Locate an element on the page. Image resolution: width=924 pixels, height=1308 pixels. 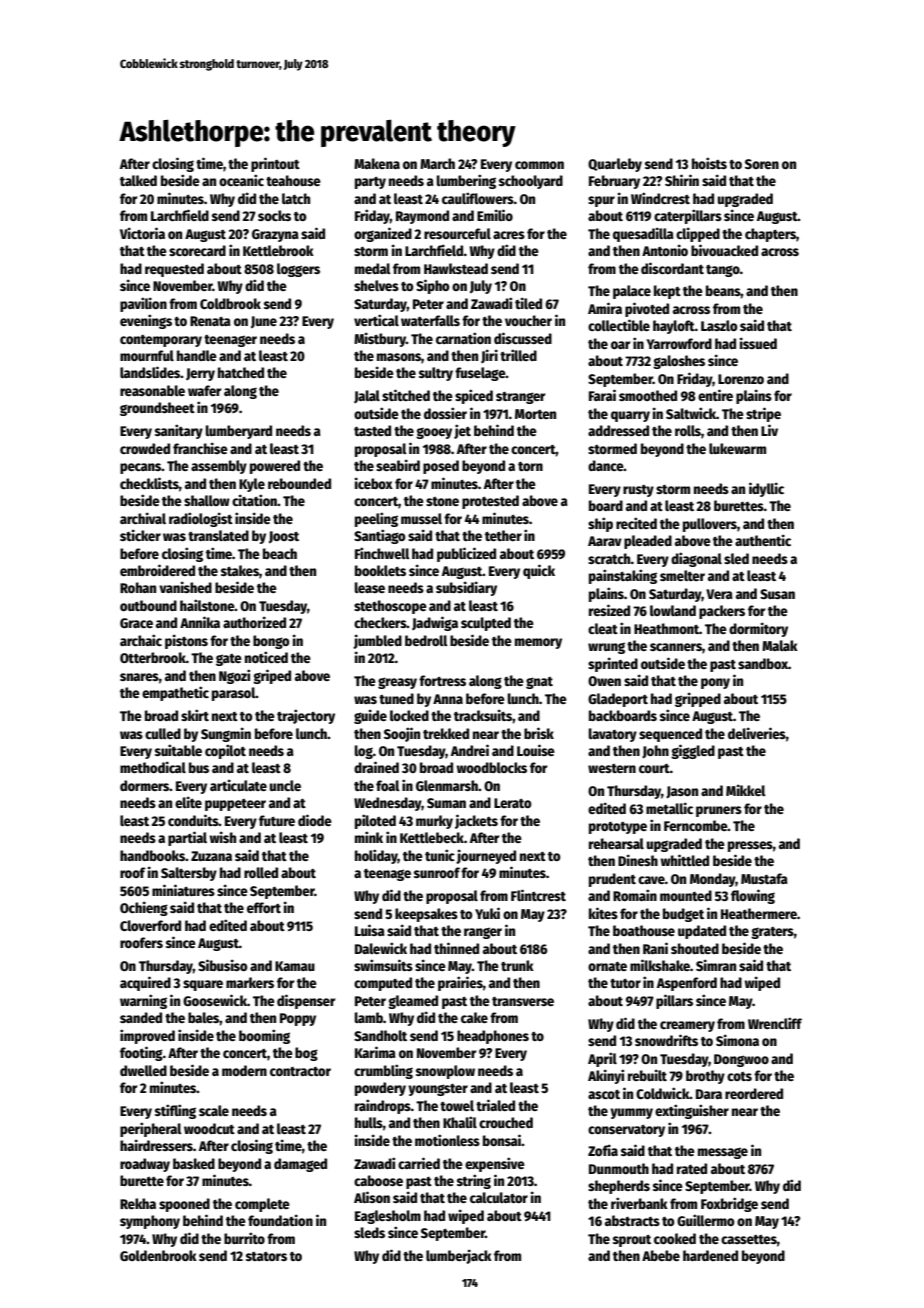
hardened is located at coordinates (710, 1255).
